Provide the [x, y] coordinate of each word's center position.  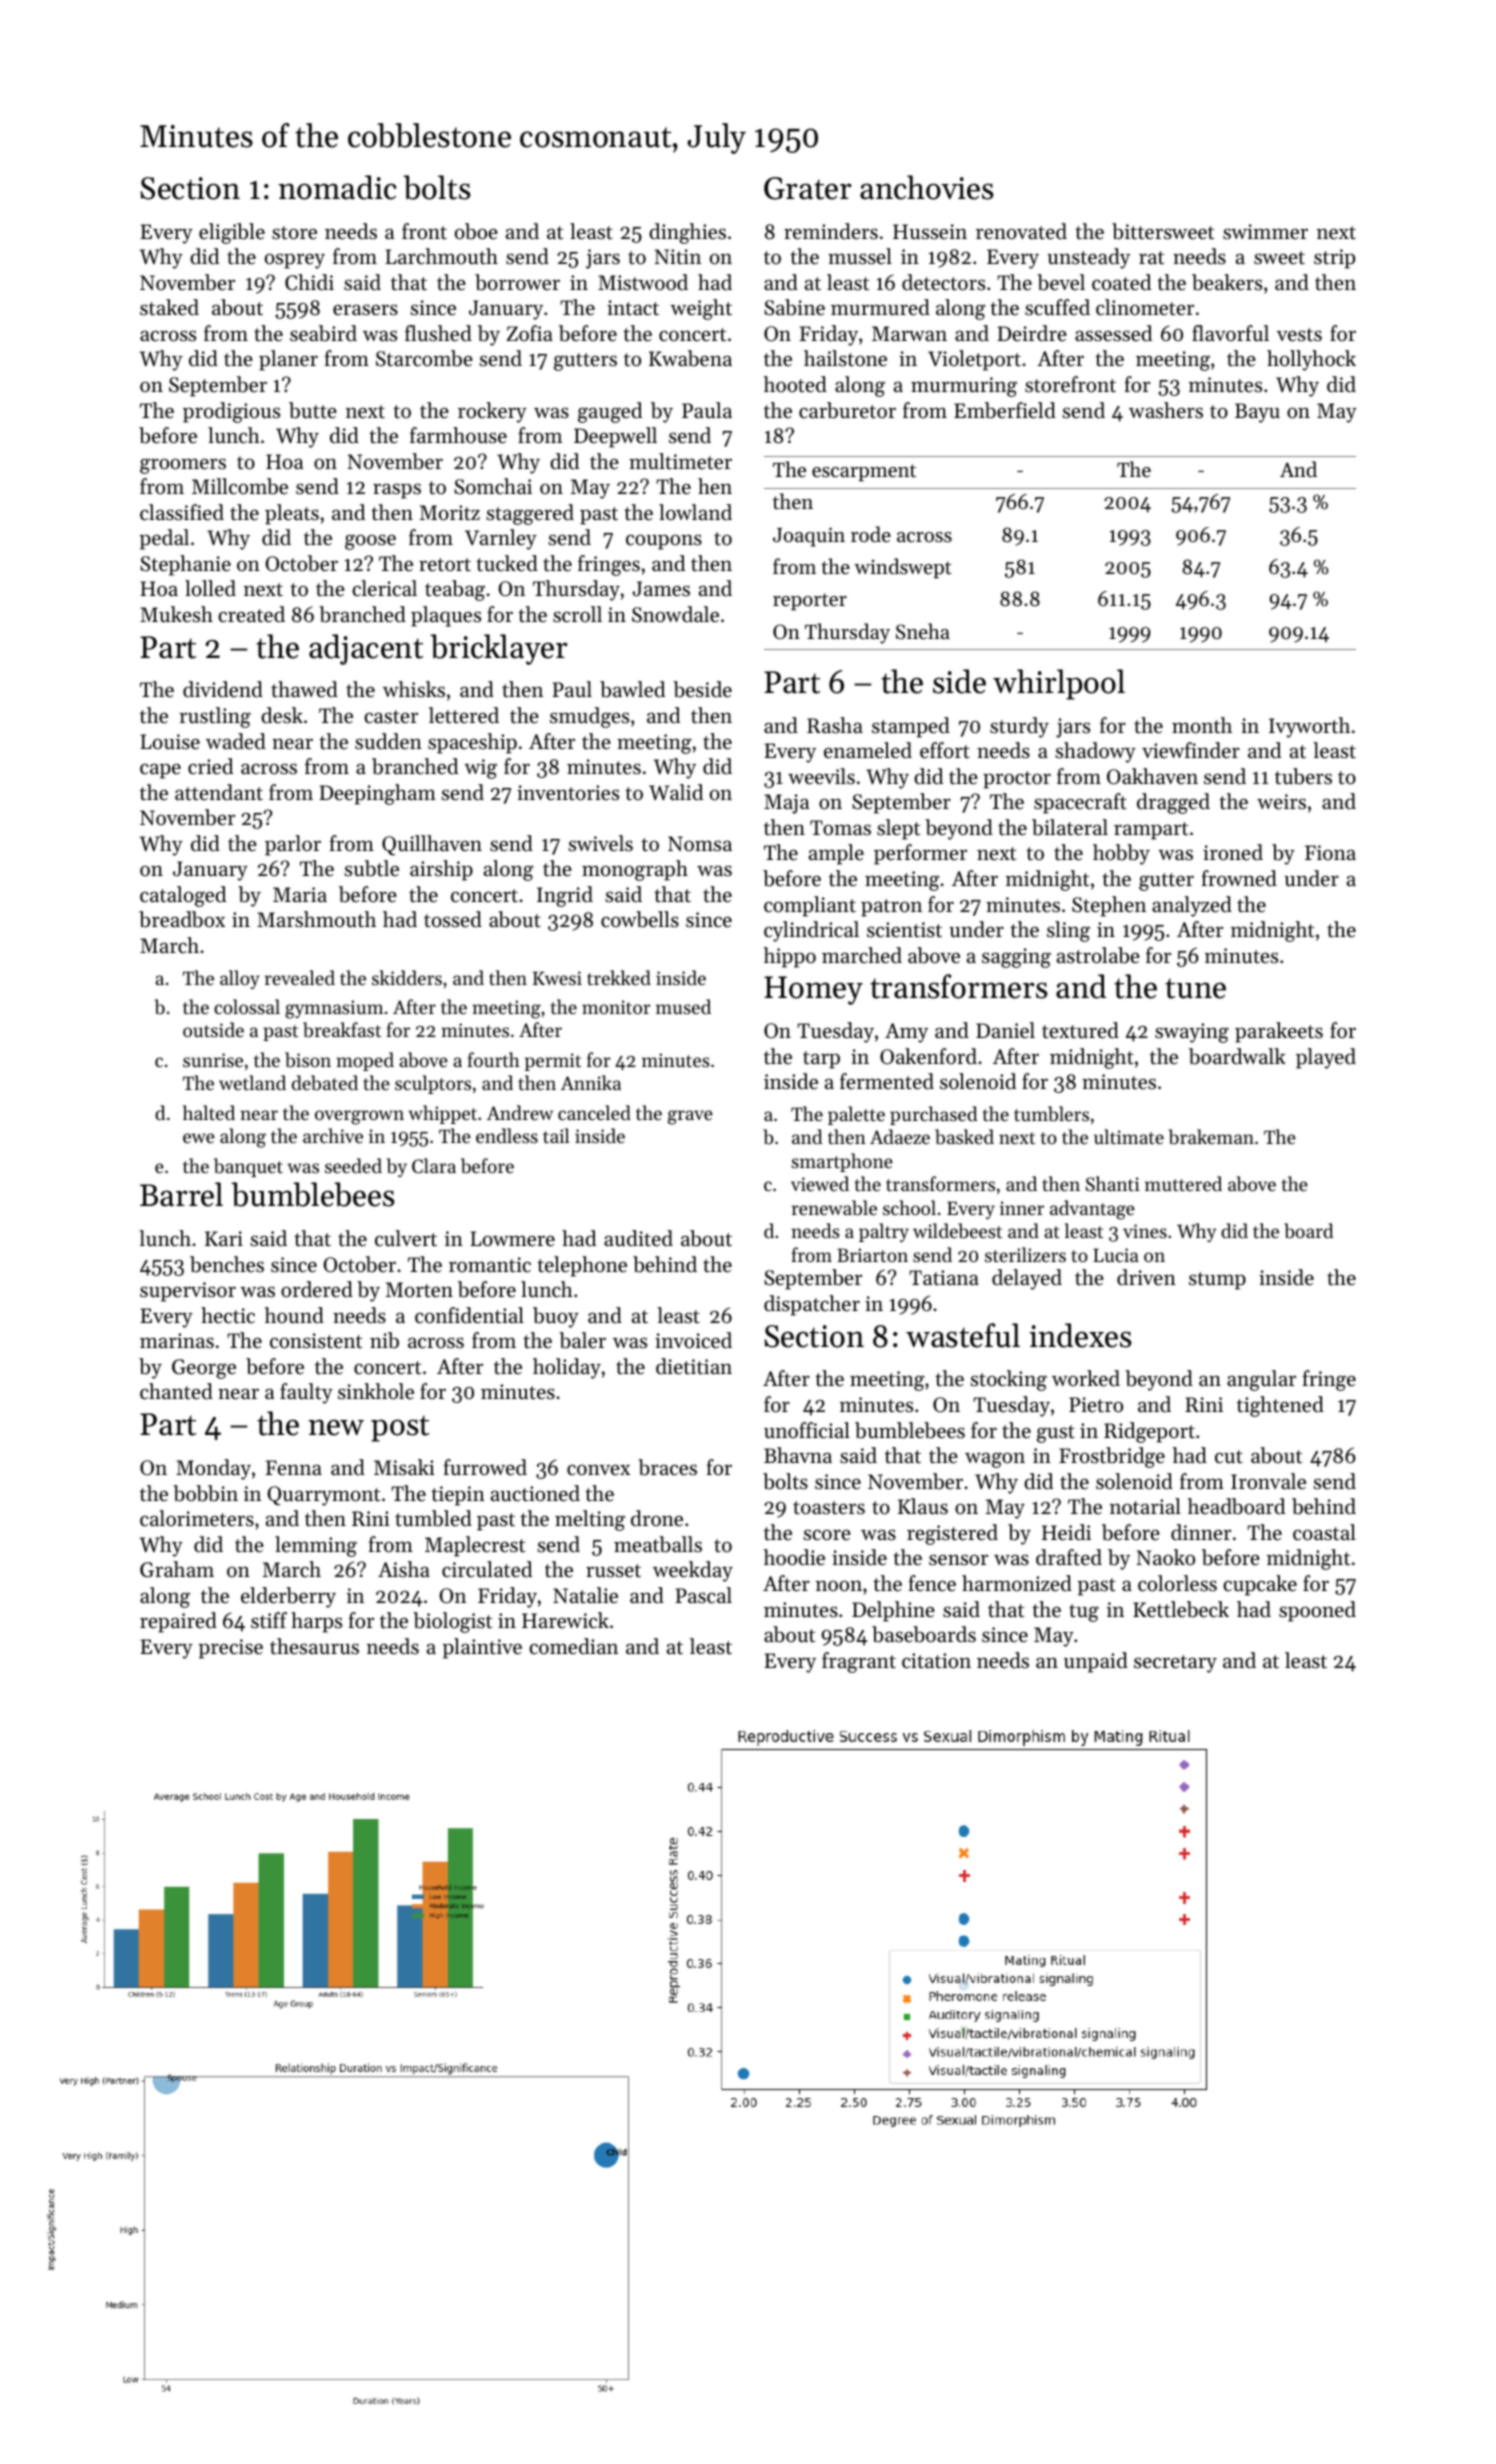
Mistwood [643, 282]
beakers [1227, 282]
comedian [573, 1646]
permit [553, 1062]
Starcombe [424, 358]
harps [316, 1622]
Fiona [1330, 853]
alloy [240, 979]
